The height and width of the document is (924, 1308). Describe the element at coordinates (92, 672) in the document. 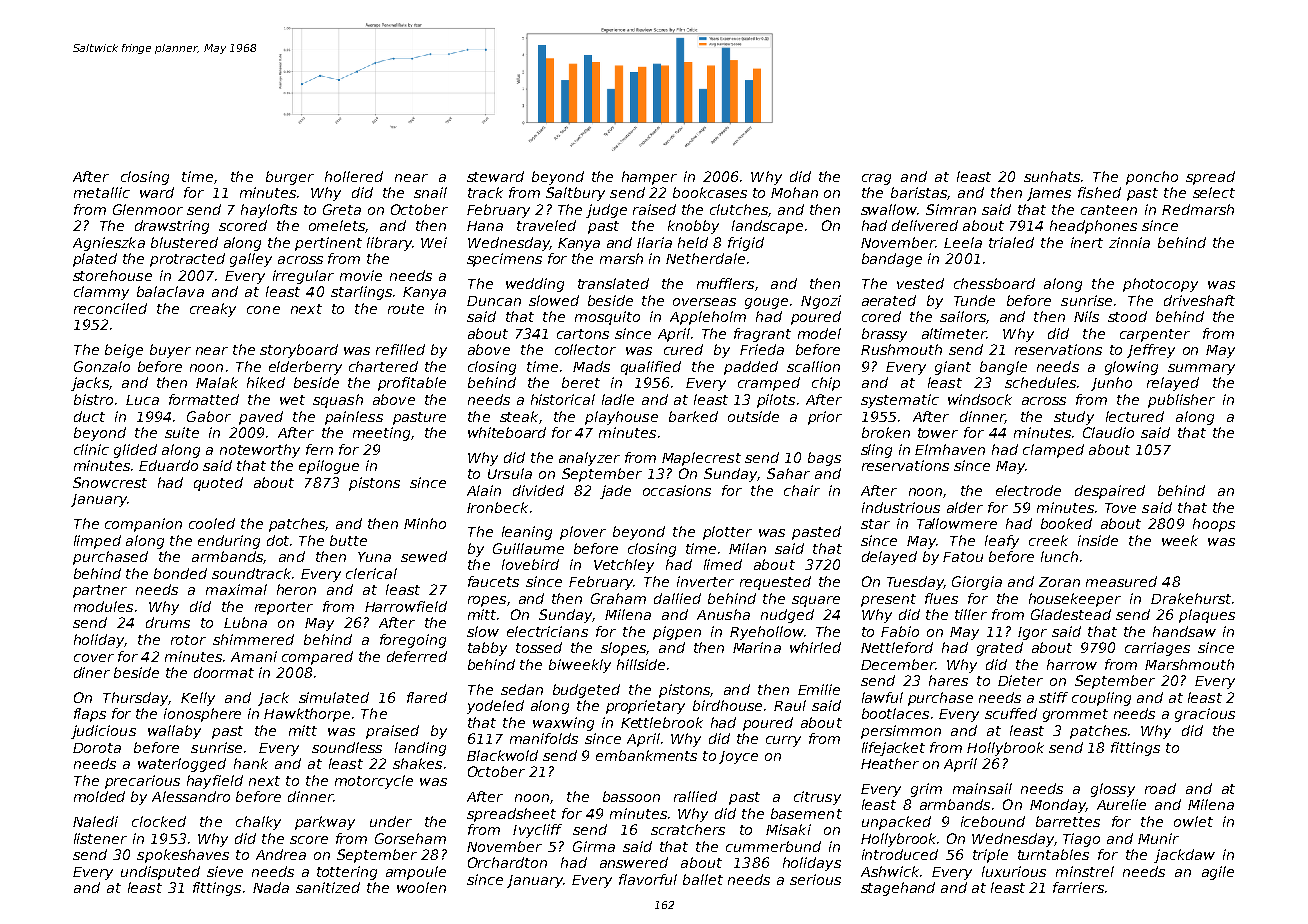

I see `diner` at that location.
